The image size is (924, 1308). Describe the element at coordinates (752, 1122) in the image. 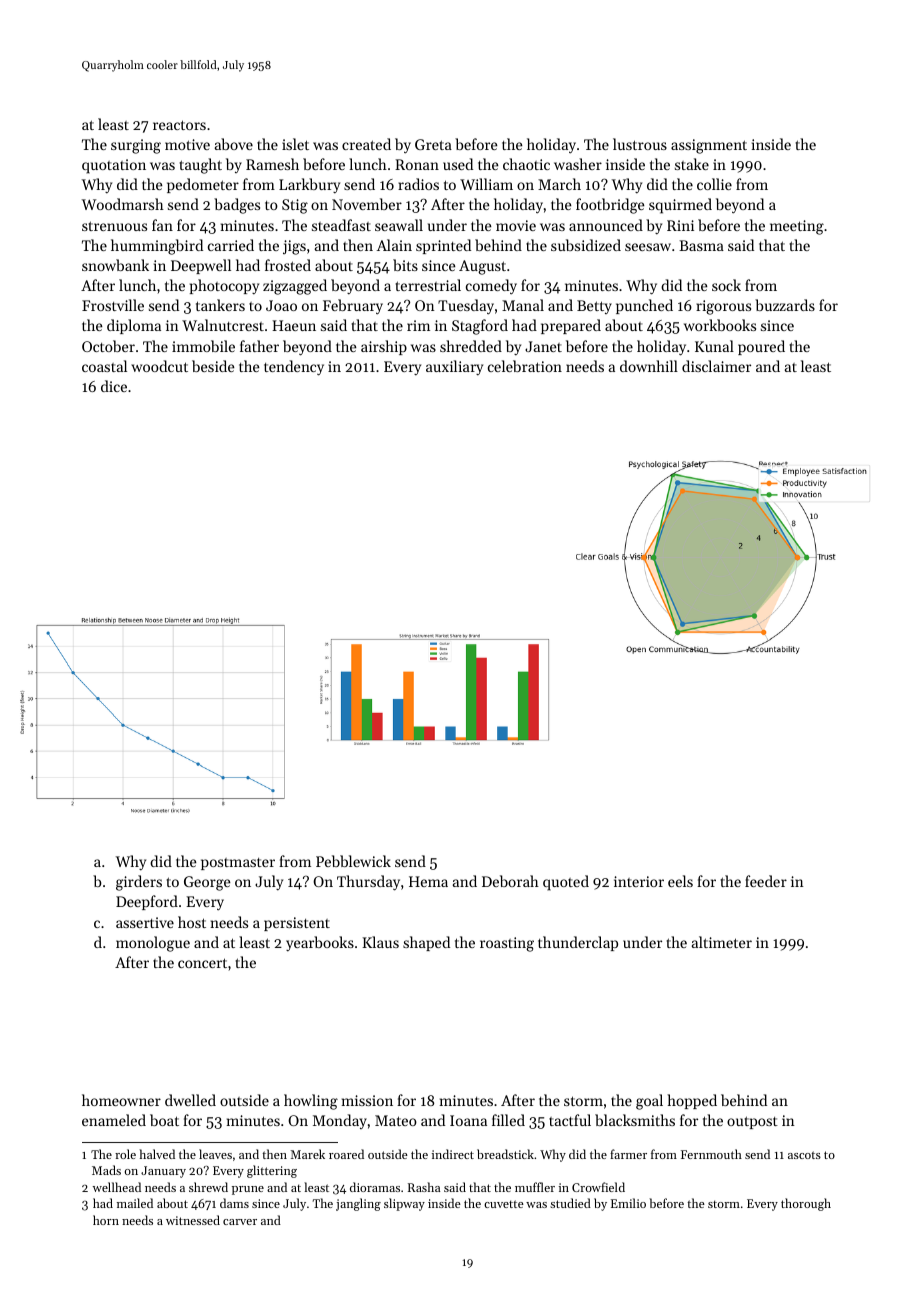

I see `outpost` at that location.
